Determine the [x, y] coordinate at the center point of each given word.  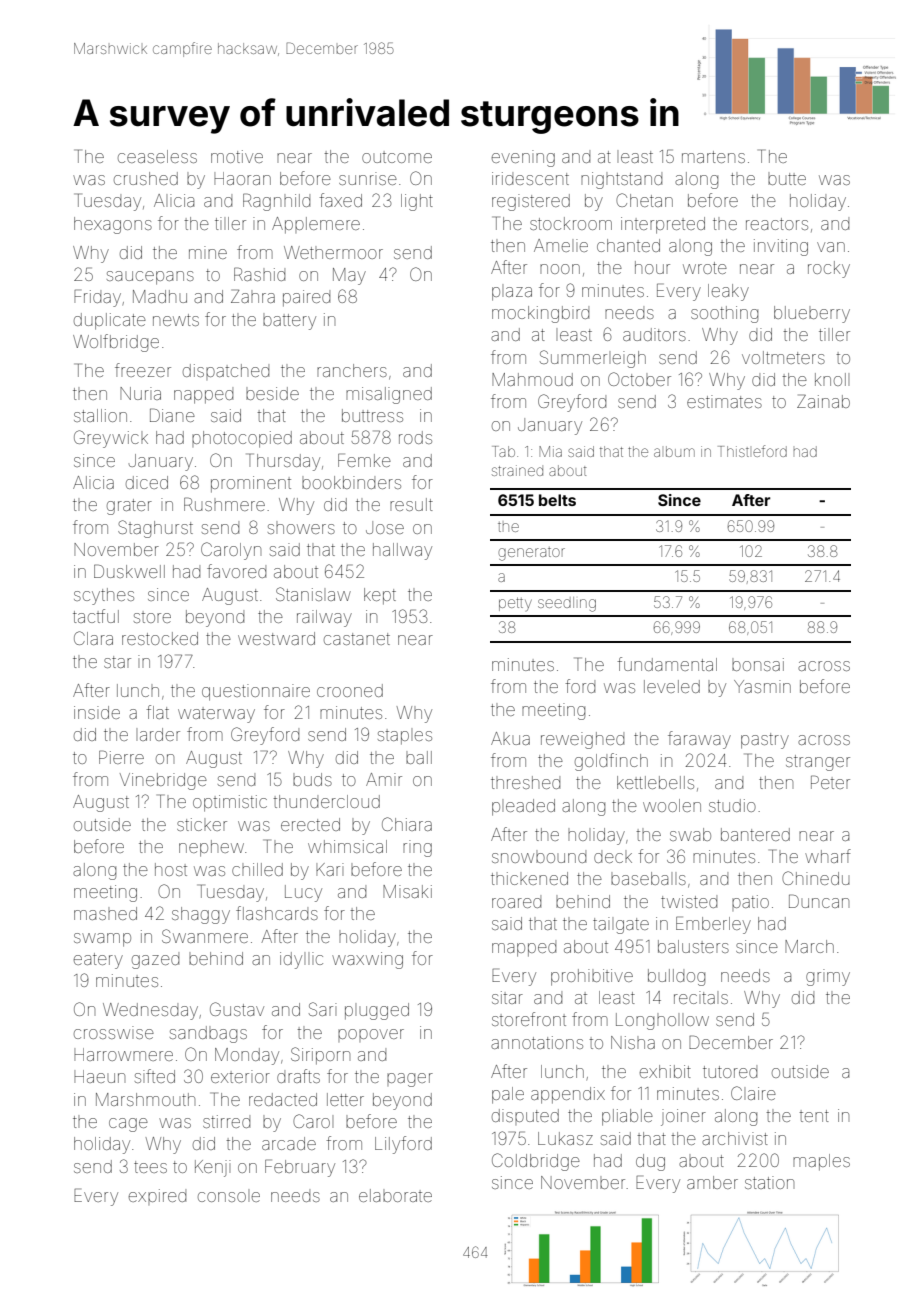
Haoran [242, 178]
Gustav [237, 1009]
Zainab [823, 401]
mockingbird [540, 314]
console [229, 1195]
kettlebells [655, 782]
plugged [377, 1011]
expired [157, 1197]
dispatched [226, 372]
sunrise [368, 178]
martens [713, 157]
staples [405, 736]
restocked [160, 638]
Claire [753, 1093]
